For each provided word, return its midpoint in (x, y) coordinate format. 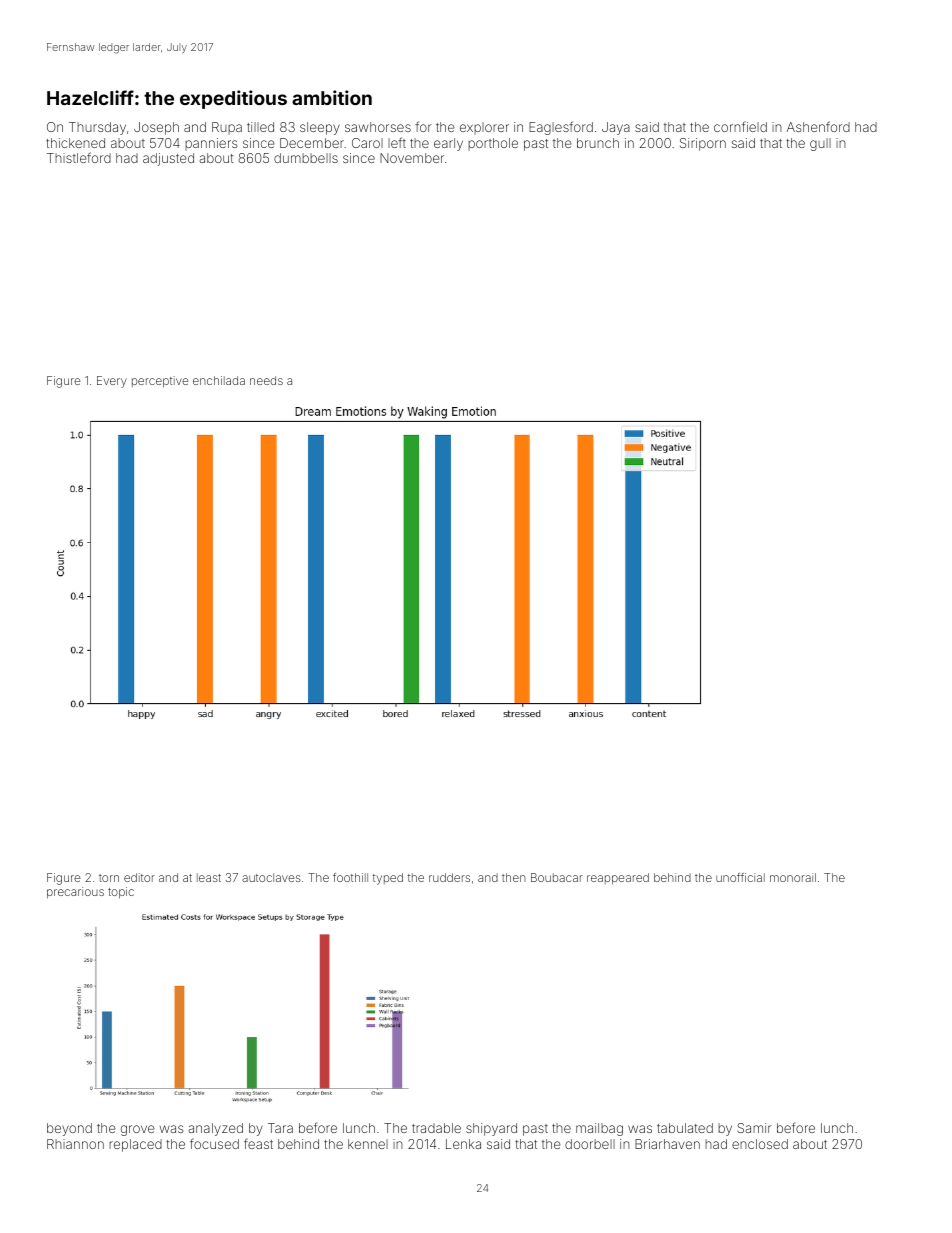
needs (266, 380)
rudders (449, 877)
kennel (368, 1144)
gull (820, 144)
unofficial (740, 877)
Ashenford (818, 126)
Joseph (156, 128)
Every (112, 382)
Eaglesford (561, 128)
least (209, 877)
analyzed (216, 1129)
